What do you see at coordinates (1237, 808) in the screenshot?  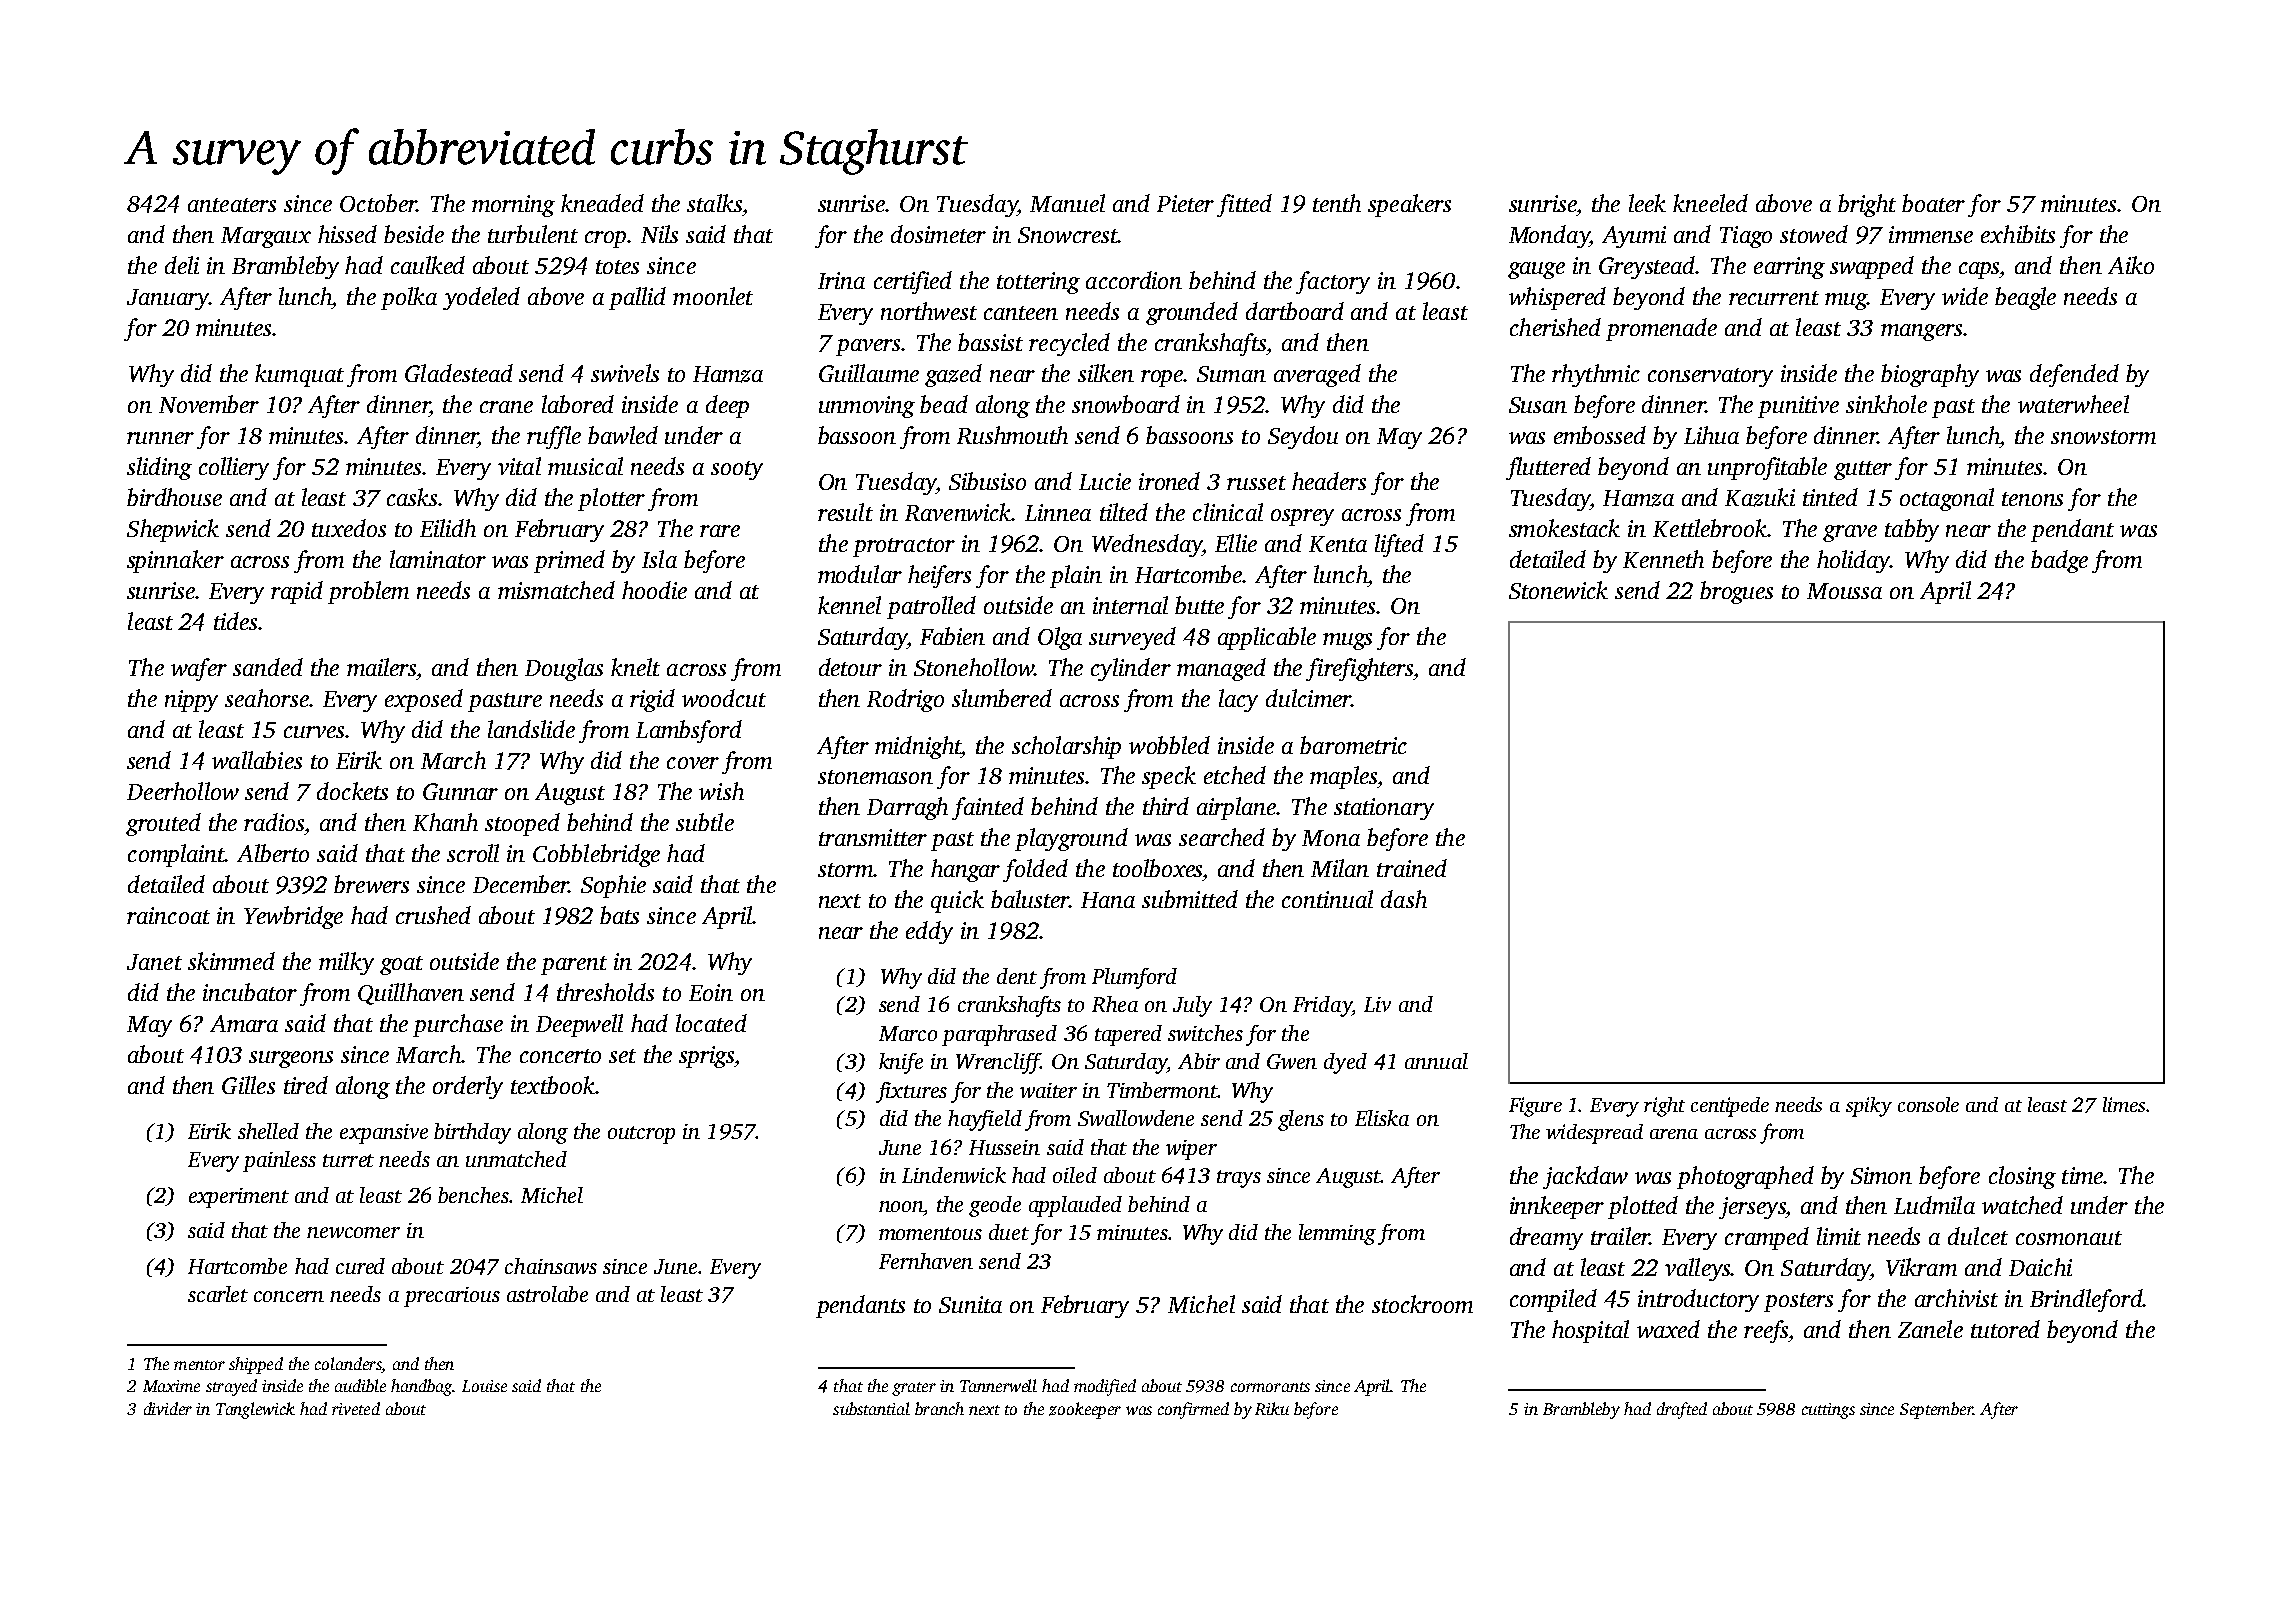 I see `airplane` at bounding box center [1237, 808].
